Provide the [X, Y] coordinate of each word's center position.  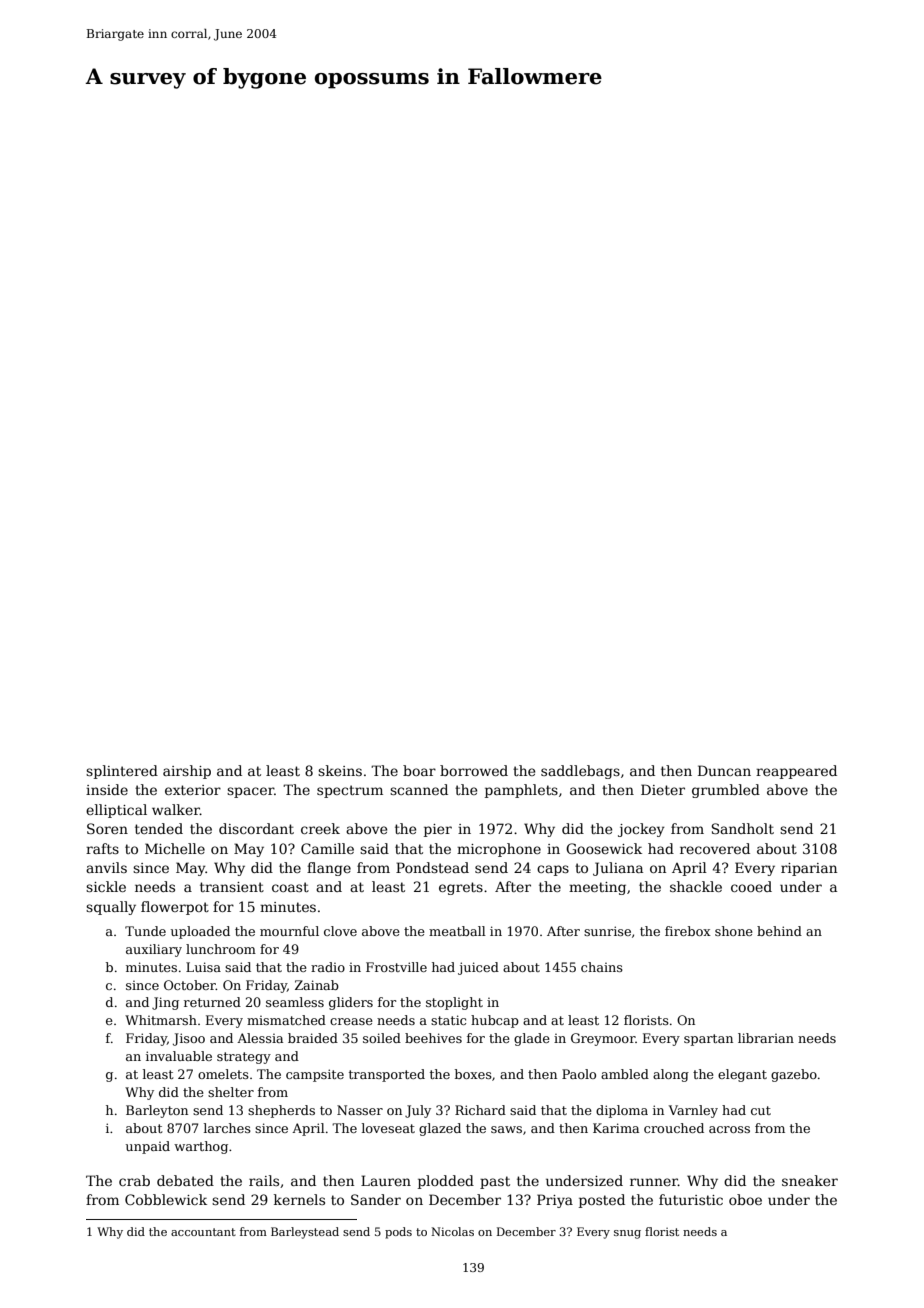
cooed [751, 886]
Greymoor [603, 1039]
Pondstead [432, 867]
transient [232, 887]
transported [387, 1075]
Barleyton [157, 1111]
